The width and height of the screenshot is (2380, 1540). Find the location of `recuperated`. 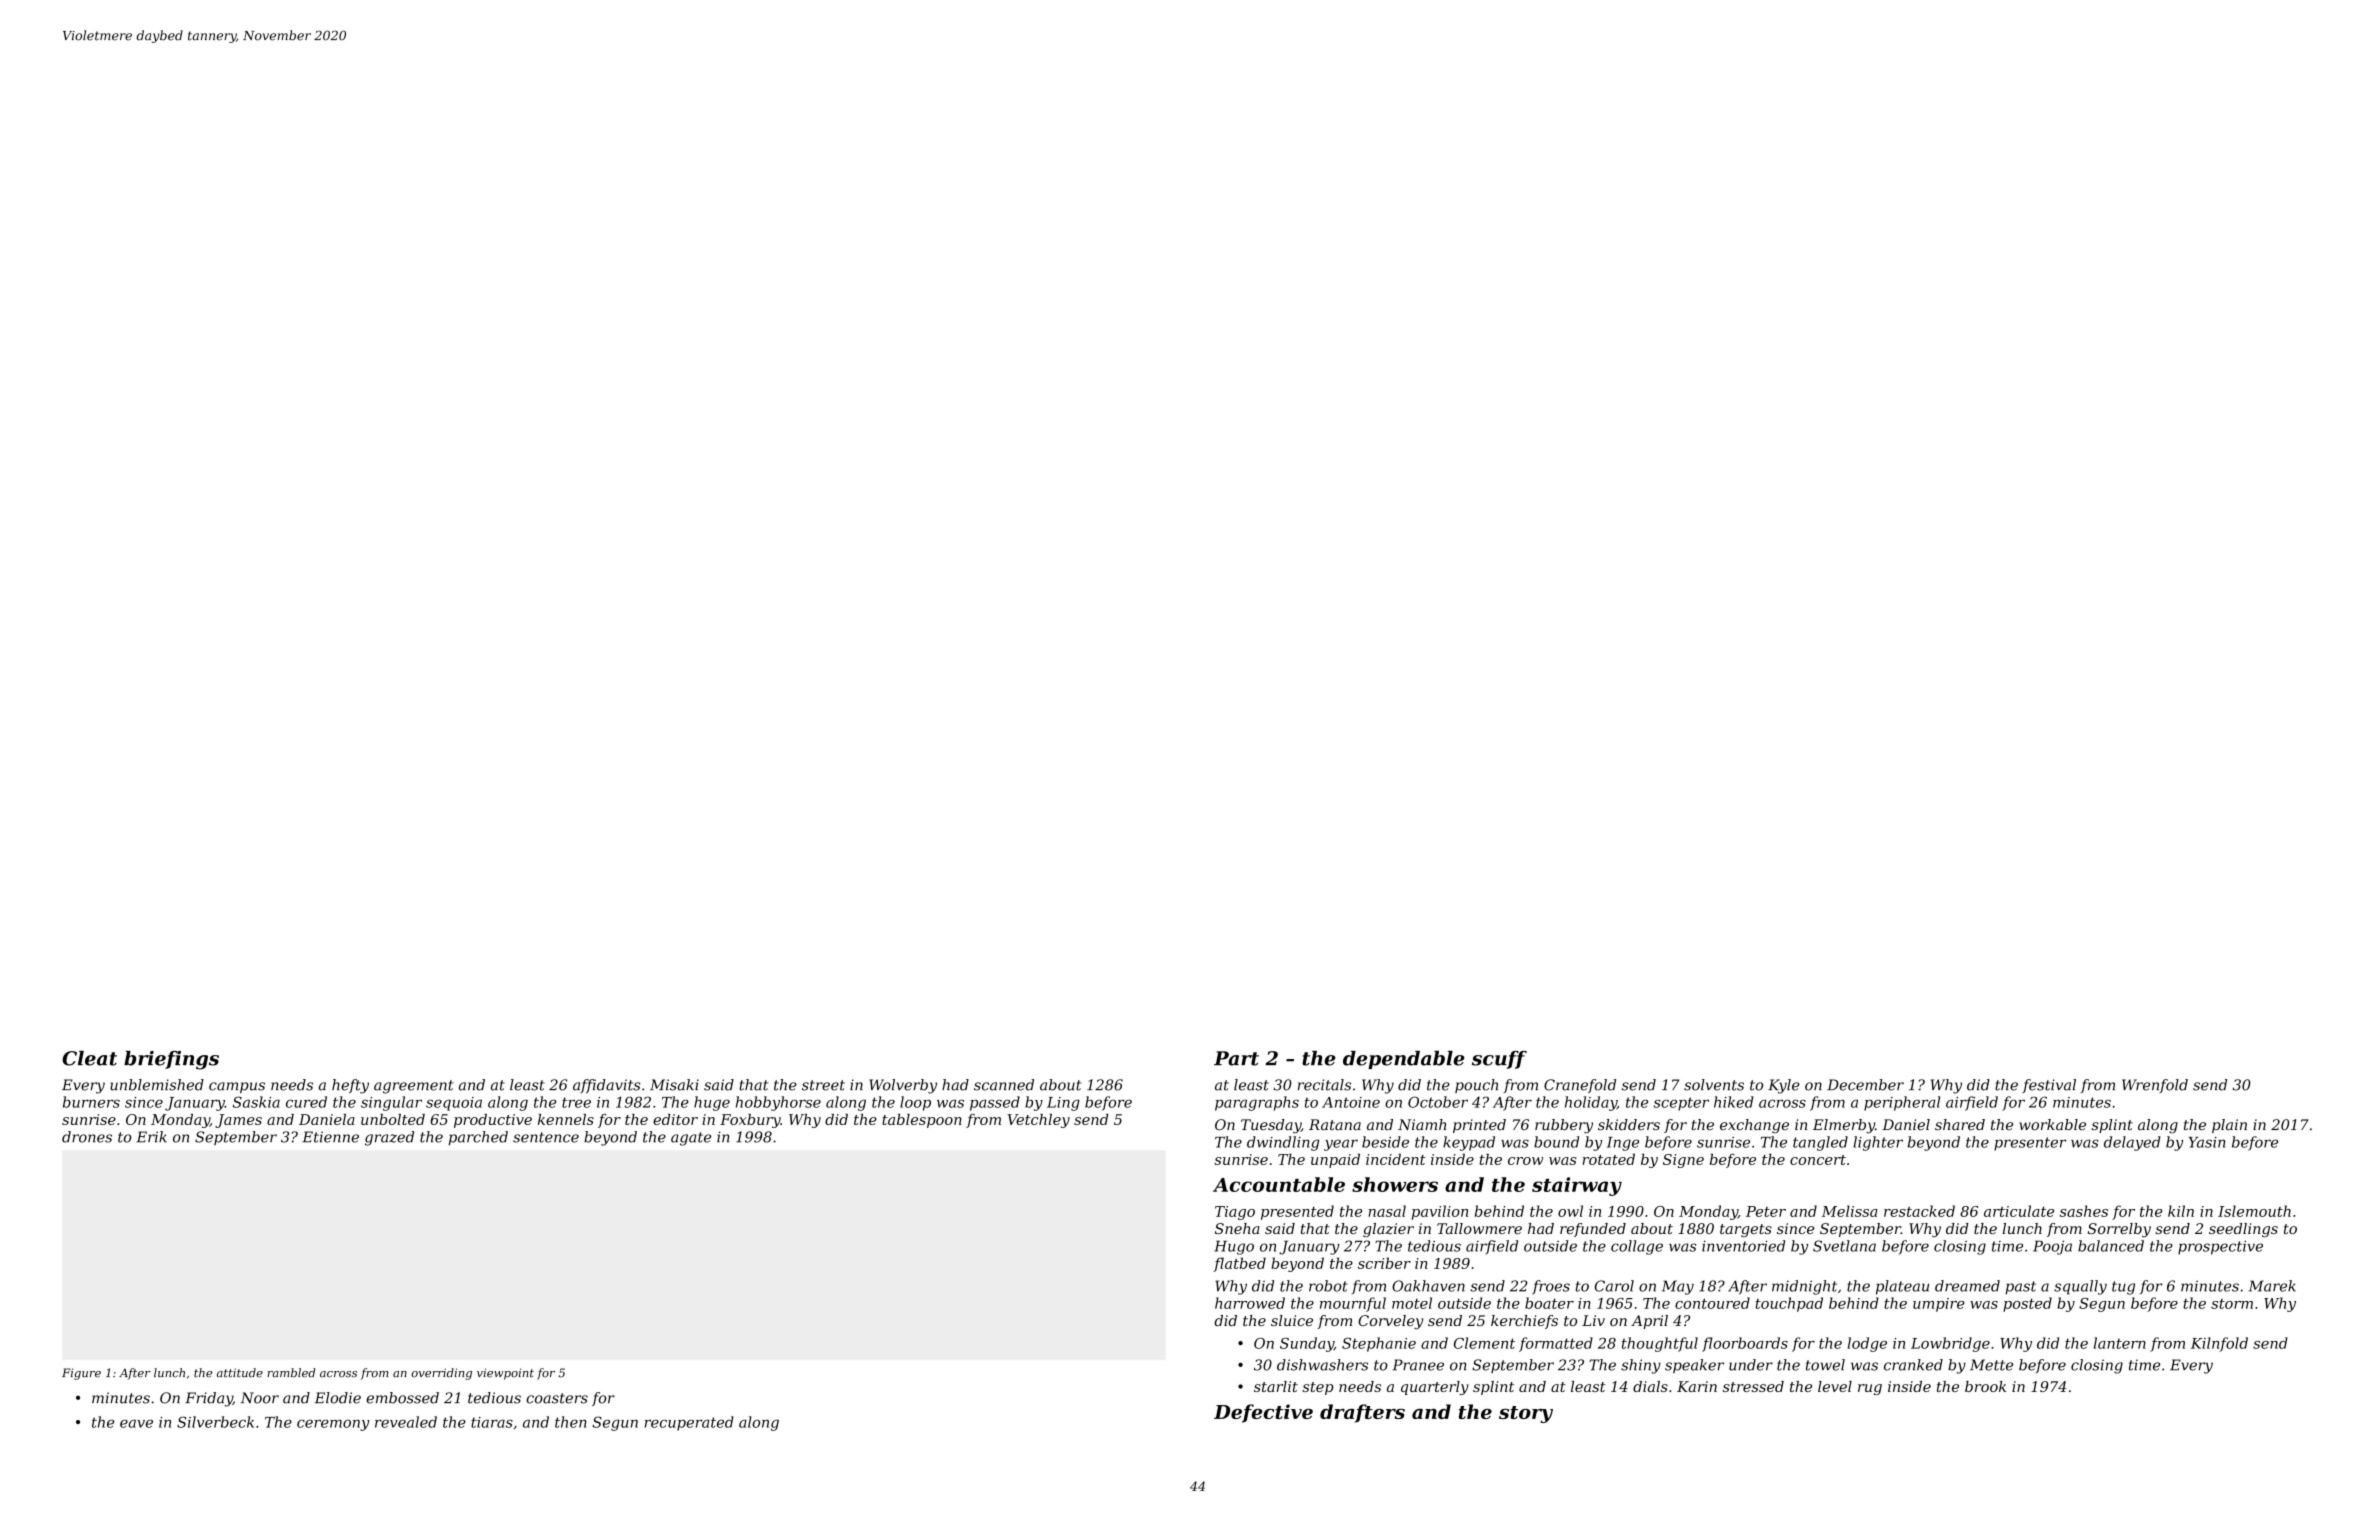

recuperated is located at coordinates (689, 1423).
